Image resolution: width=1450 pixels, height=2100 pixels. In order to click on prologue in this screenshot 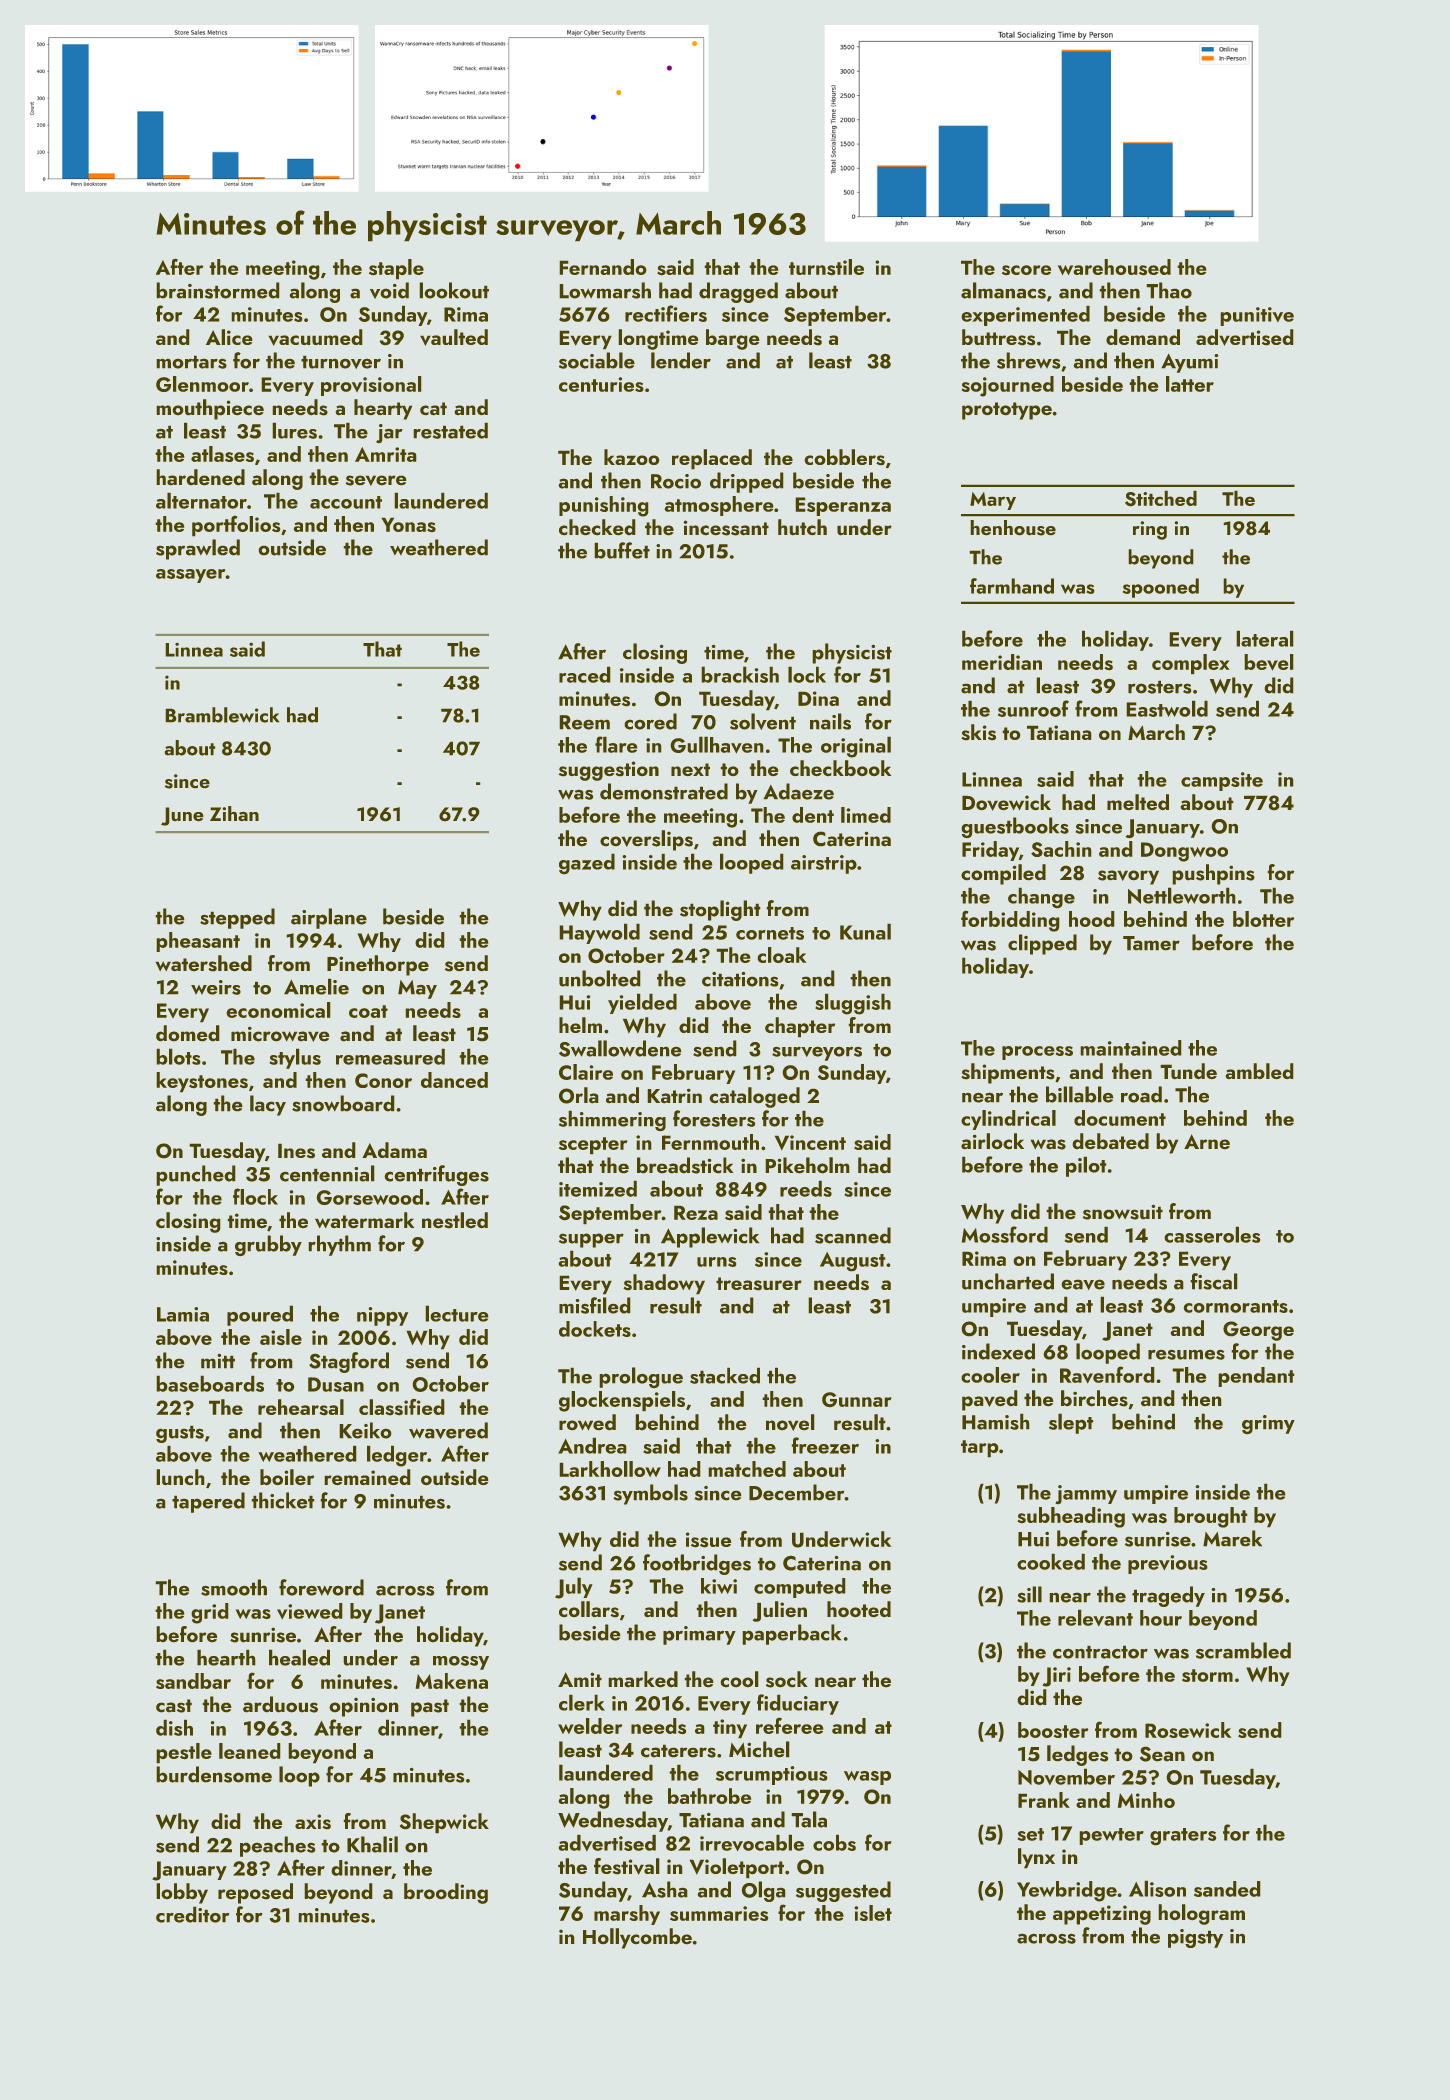, I will do `click(641, 1378)`.
